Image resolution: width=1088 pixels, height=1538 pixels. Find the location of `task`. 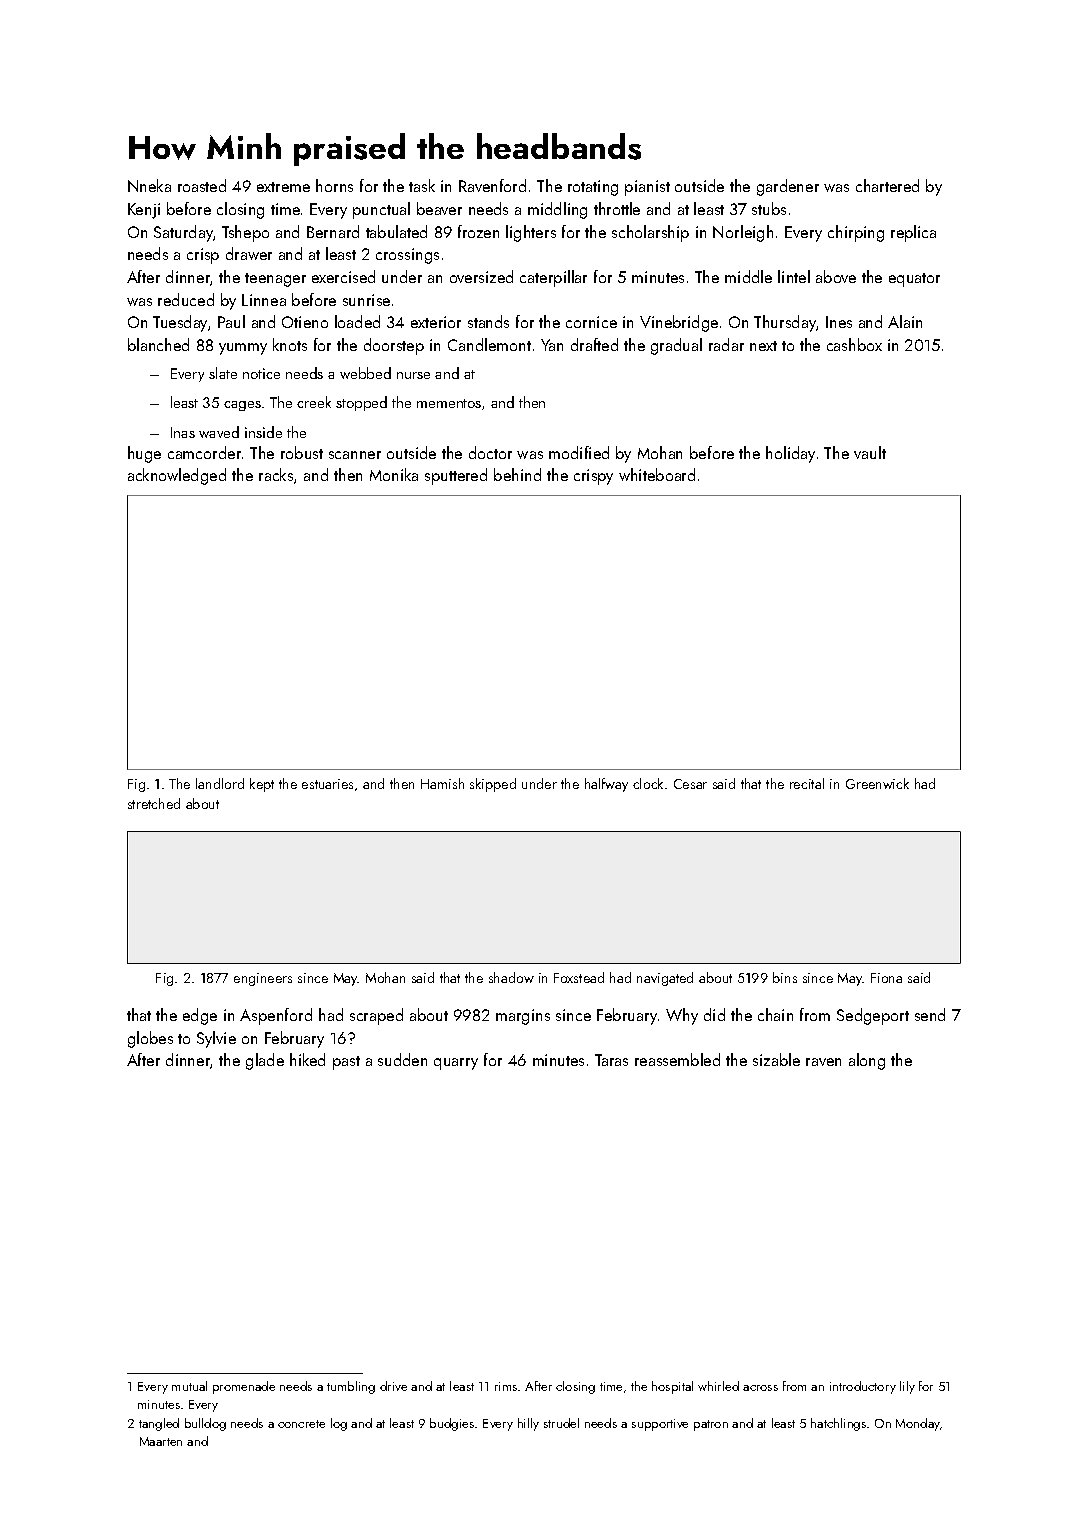

task is located at coordinates (422, 185).
